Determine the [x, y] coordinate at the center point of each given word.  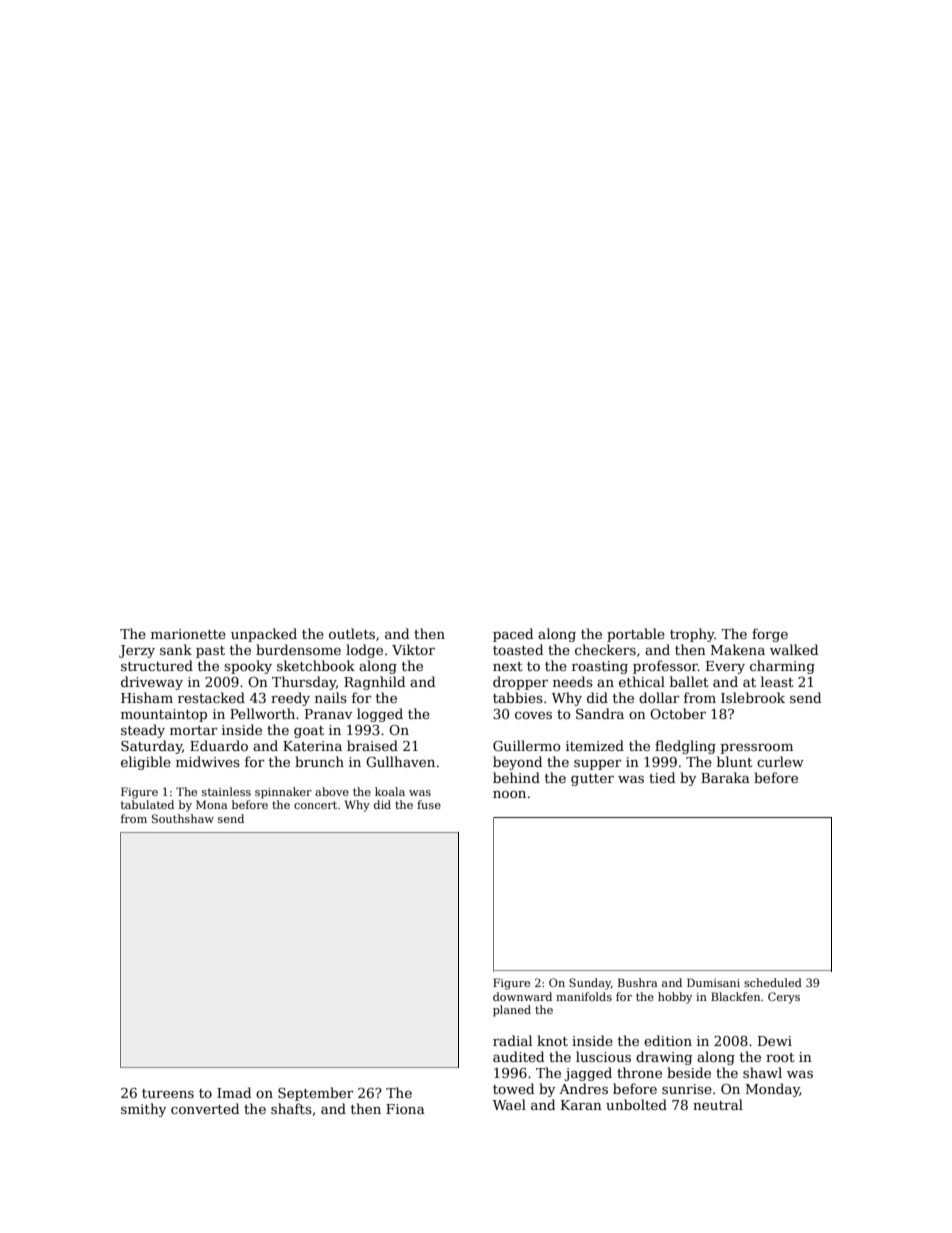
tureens [168, 1093]
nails [331, 697]
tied [662, 777]
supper [598, 765]
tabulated [147, 804]
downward [522, 996]
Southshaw [183, 818]
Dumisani [713, 982]
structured [157, 665]
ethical [642, 681]
